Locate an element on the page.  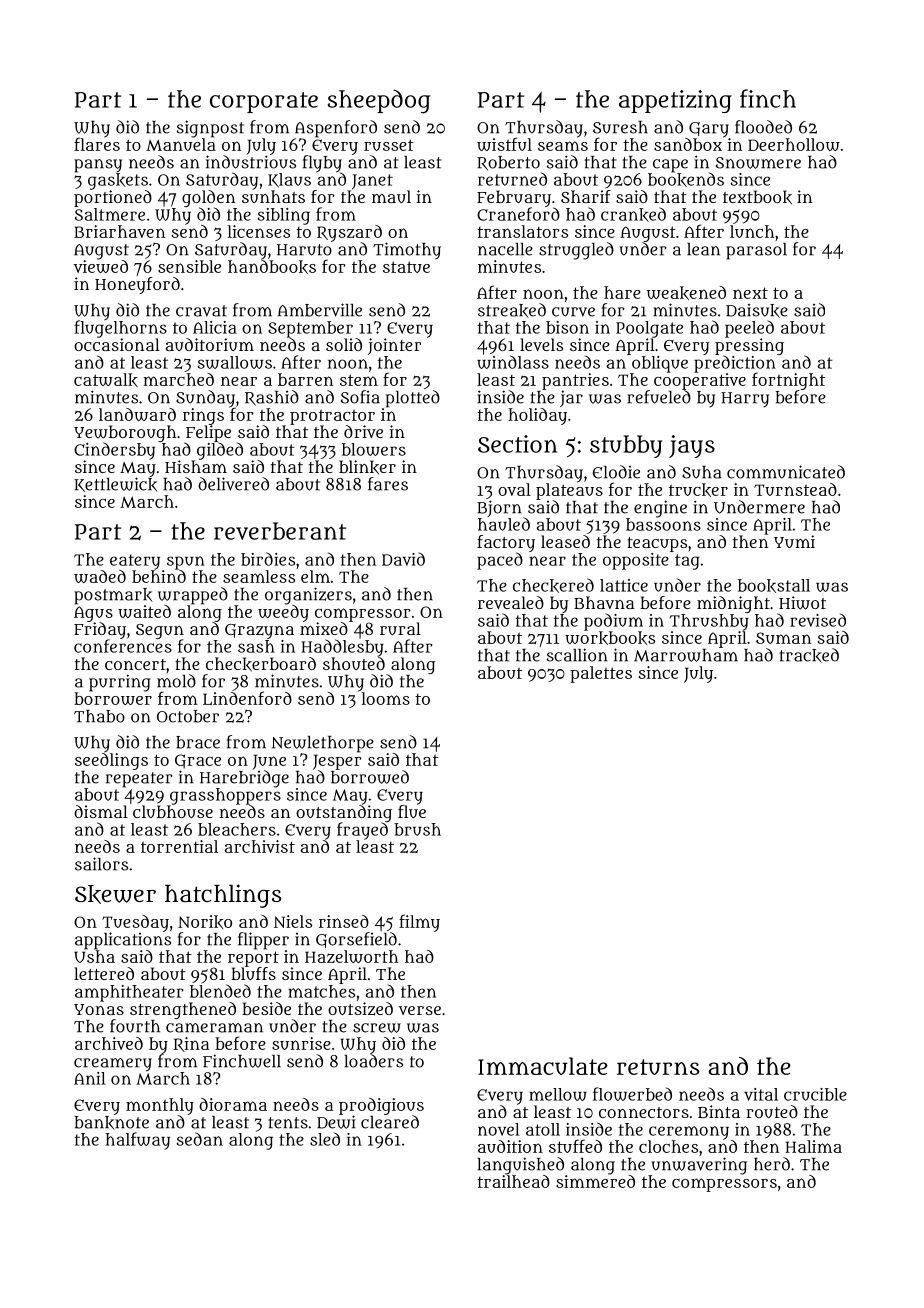
Rashid is located at coordinates (272, 398).
